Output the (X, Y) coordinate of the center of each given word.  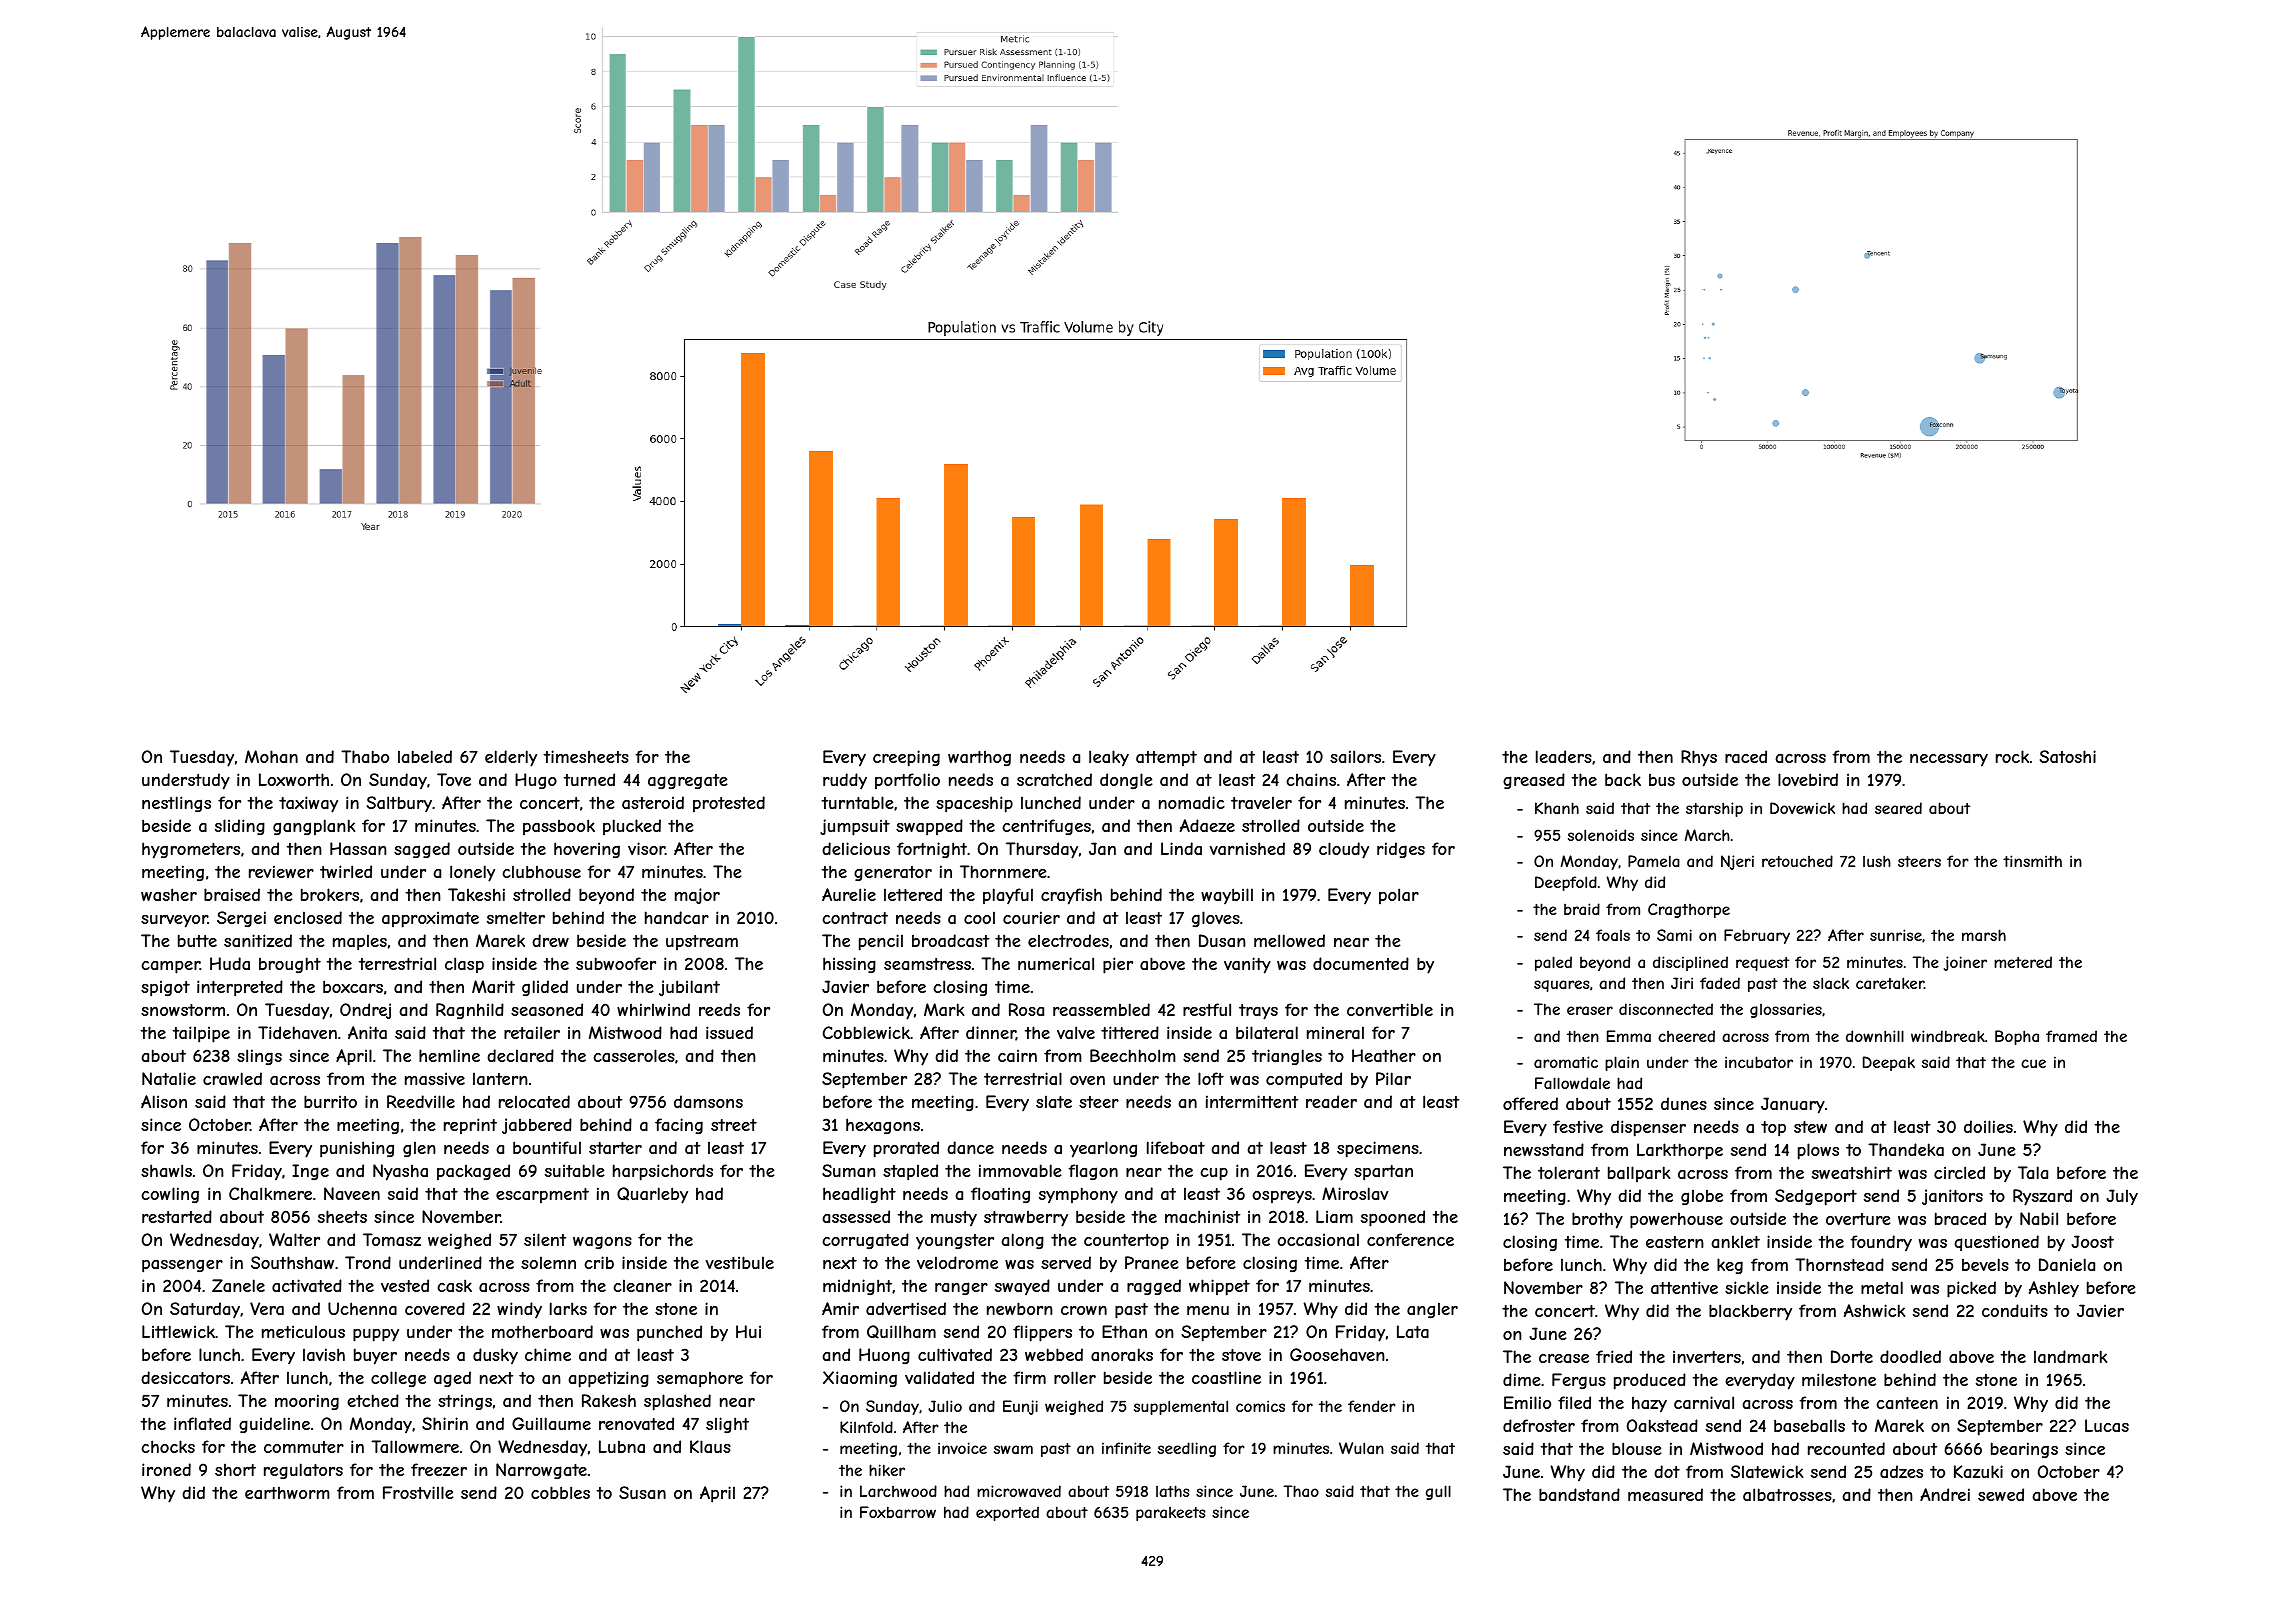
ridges (1401, 850)
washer (169, 894)
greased (1534, 781)
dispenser (1648, 1128)
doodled (1910, 1356)
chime (548, 1354)
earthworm (287, 1493)
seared (1898, 808)
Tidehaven (297, 1032)
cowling (170, 1195)
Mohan (271, 756)
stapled (910, 1172)
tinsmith (2032, 861)
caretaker (1890, 983)
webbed (1054, 1354)
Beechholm (1133, 1055)
